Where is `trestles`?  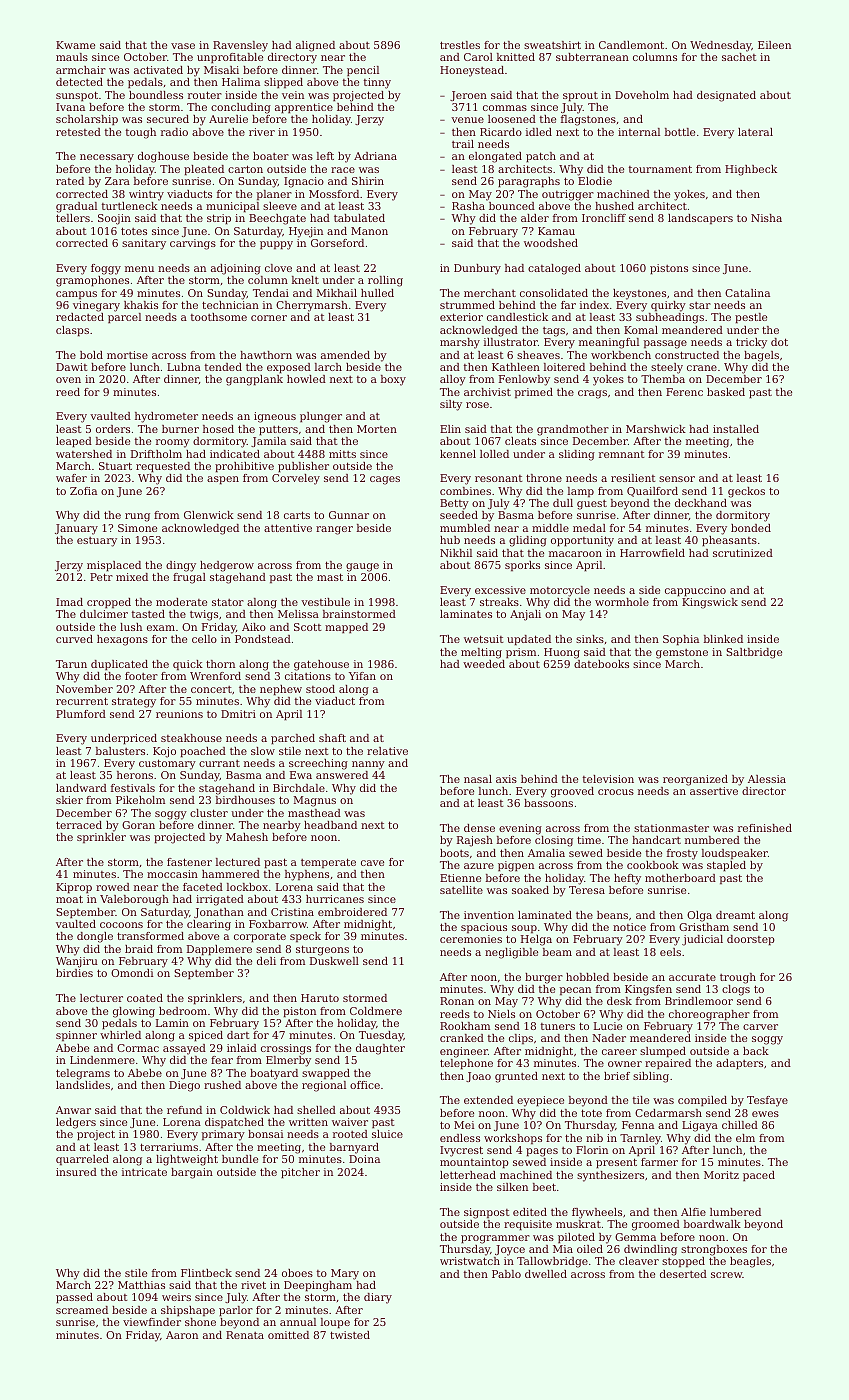 trestles is located at coordinates (460, 45).
